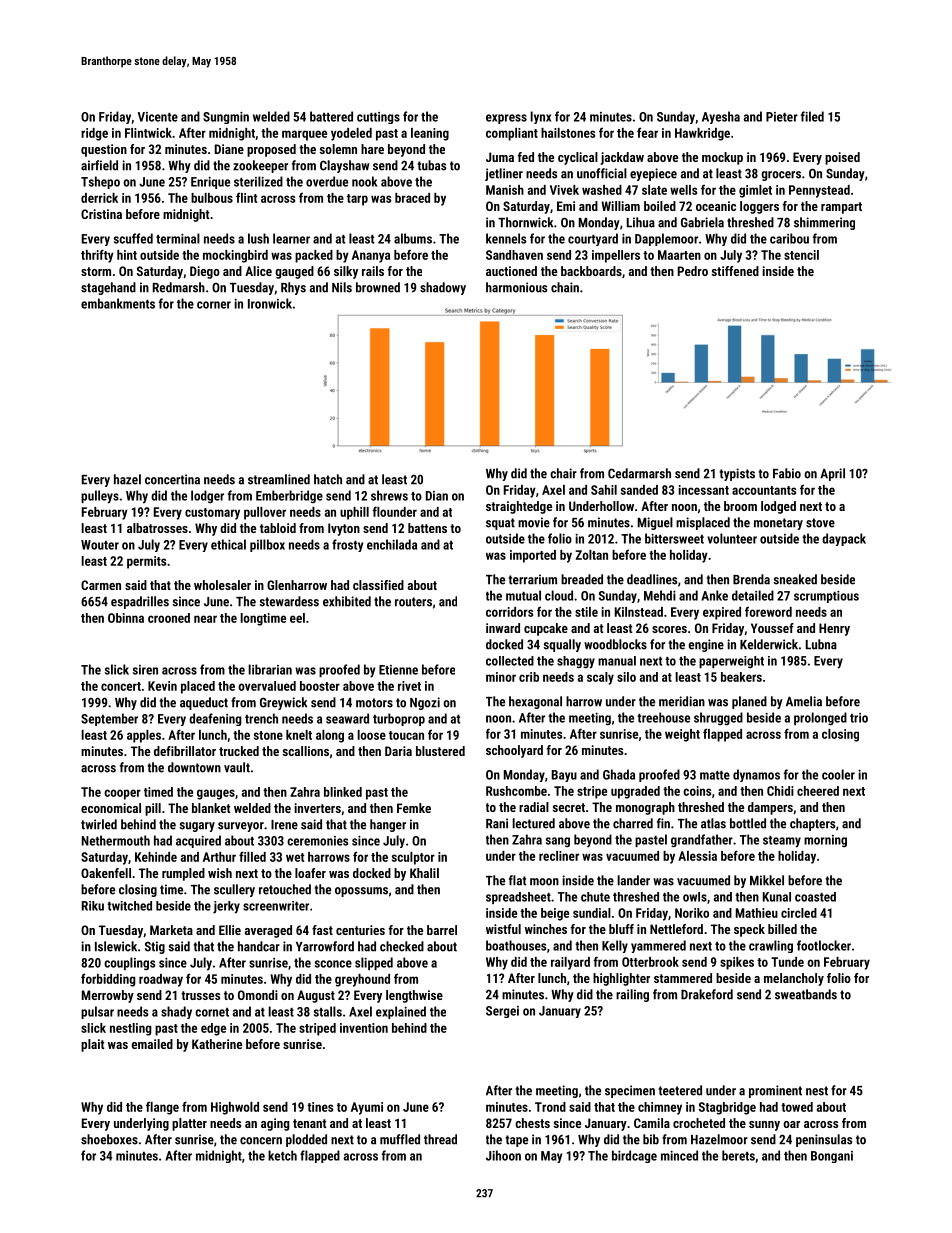  I want to click on Ananya, so click(371, 256).
